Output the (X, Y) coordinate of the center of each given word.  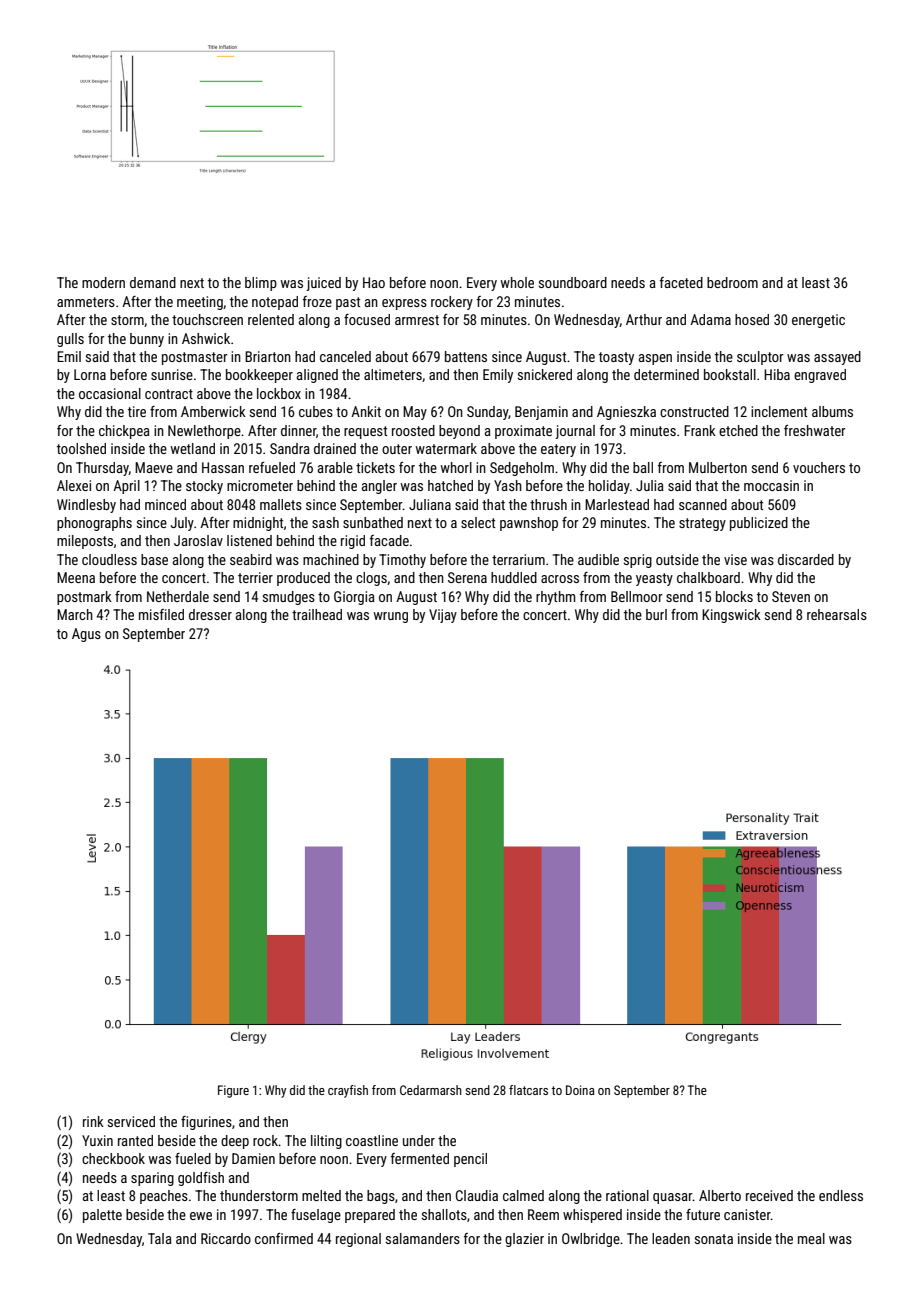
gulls (70, 340)
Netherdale (178, 596)
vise (735, 559)
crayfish (348, 1091)
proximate (523, 432)
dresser (210, 614)
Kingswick (731, 616)
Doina (580, 1090)
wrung (391, 617)
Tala (160, 1238)
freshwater (815, 430)
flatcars (528, 1090)
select (478, 522)
